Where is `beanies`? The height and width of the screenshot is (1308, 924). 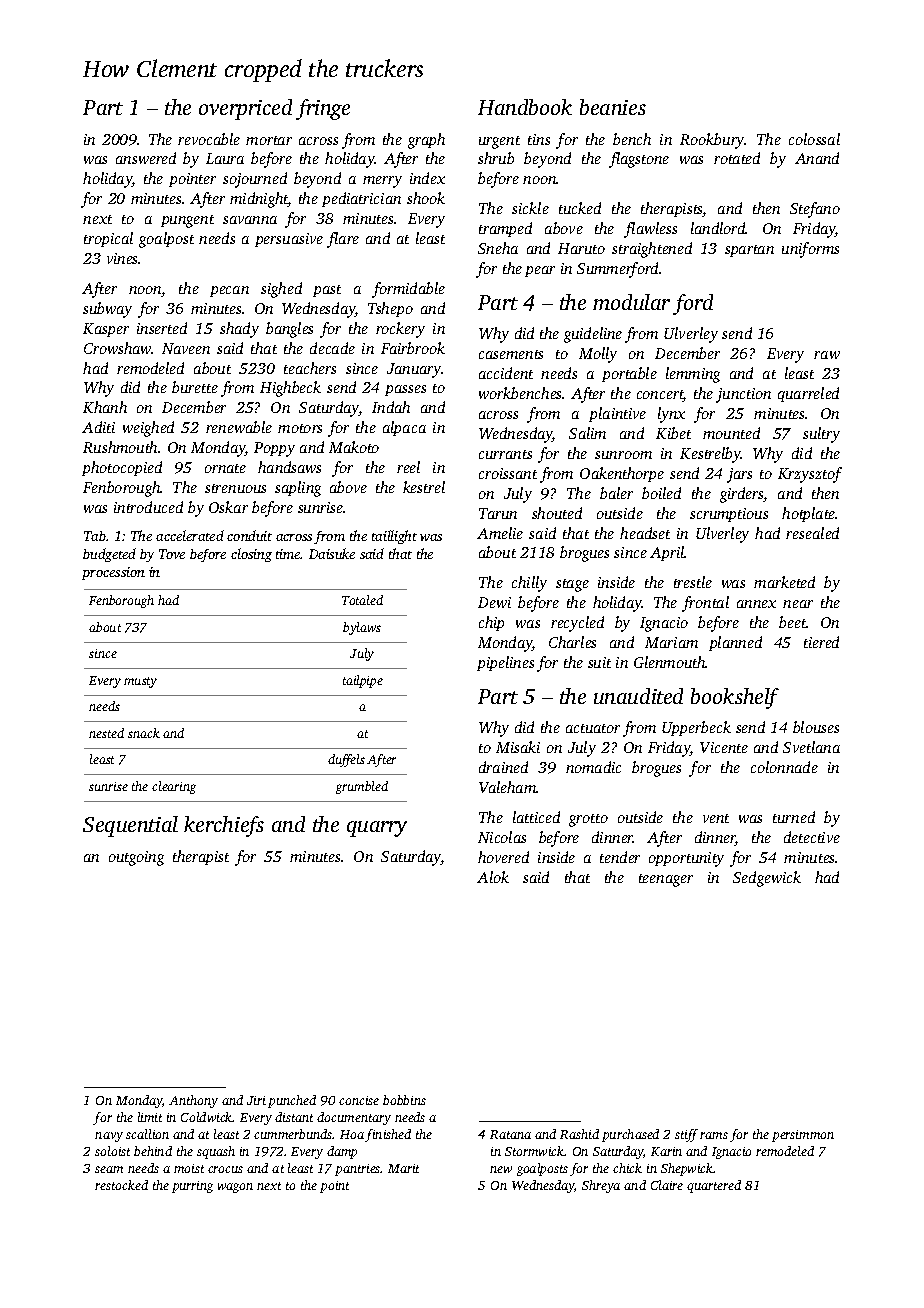 beanies is located at coordinates (613, 107).
